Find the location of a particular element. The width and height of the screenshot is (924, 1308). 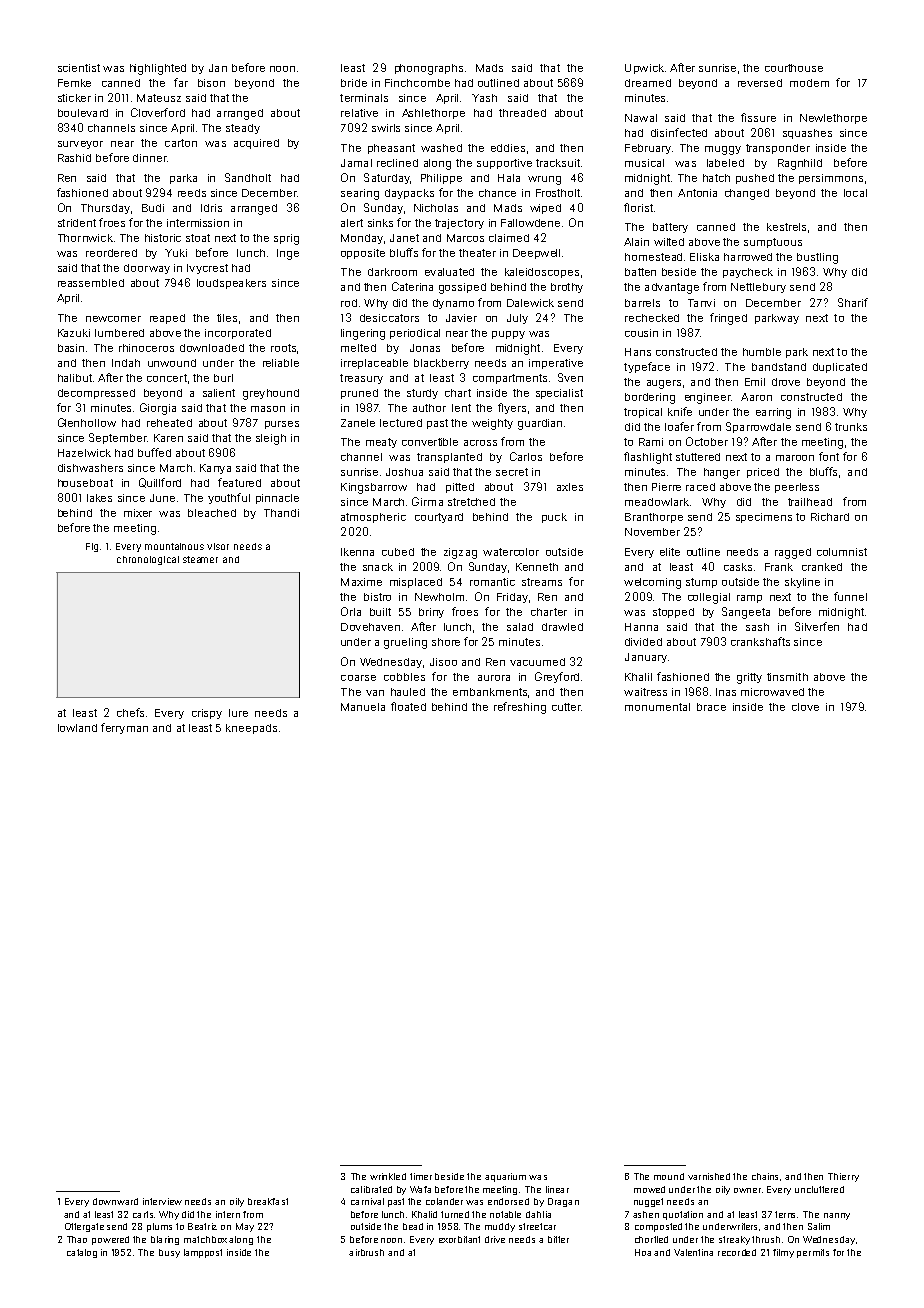

phonographs is located at coordinates (429, 69).
